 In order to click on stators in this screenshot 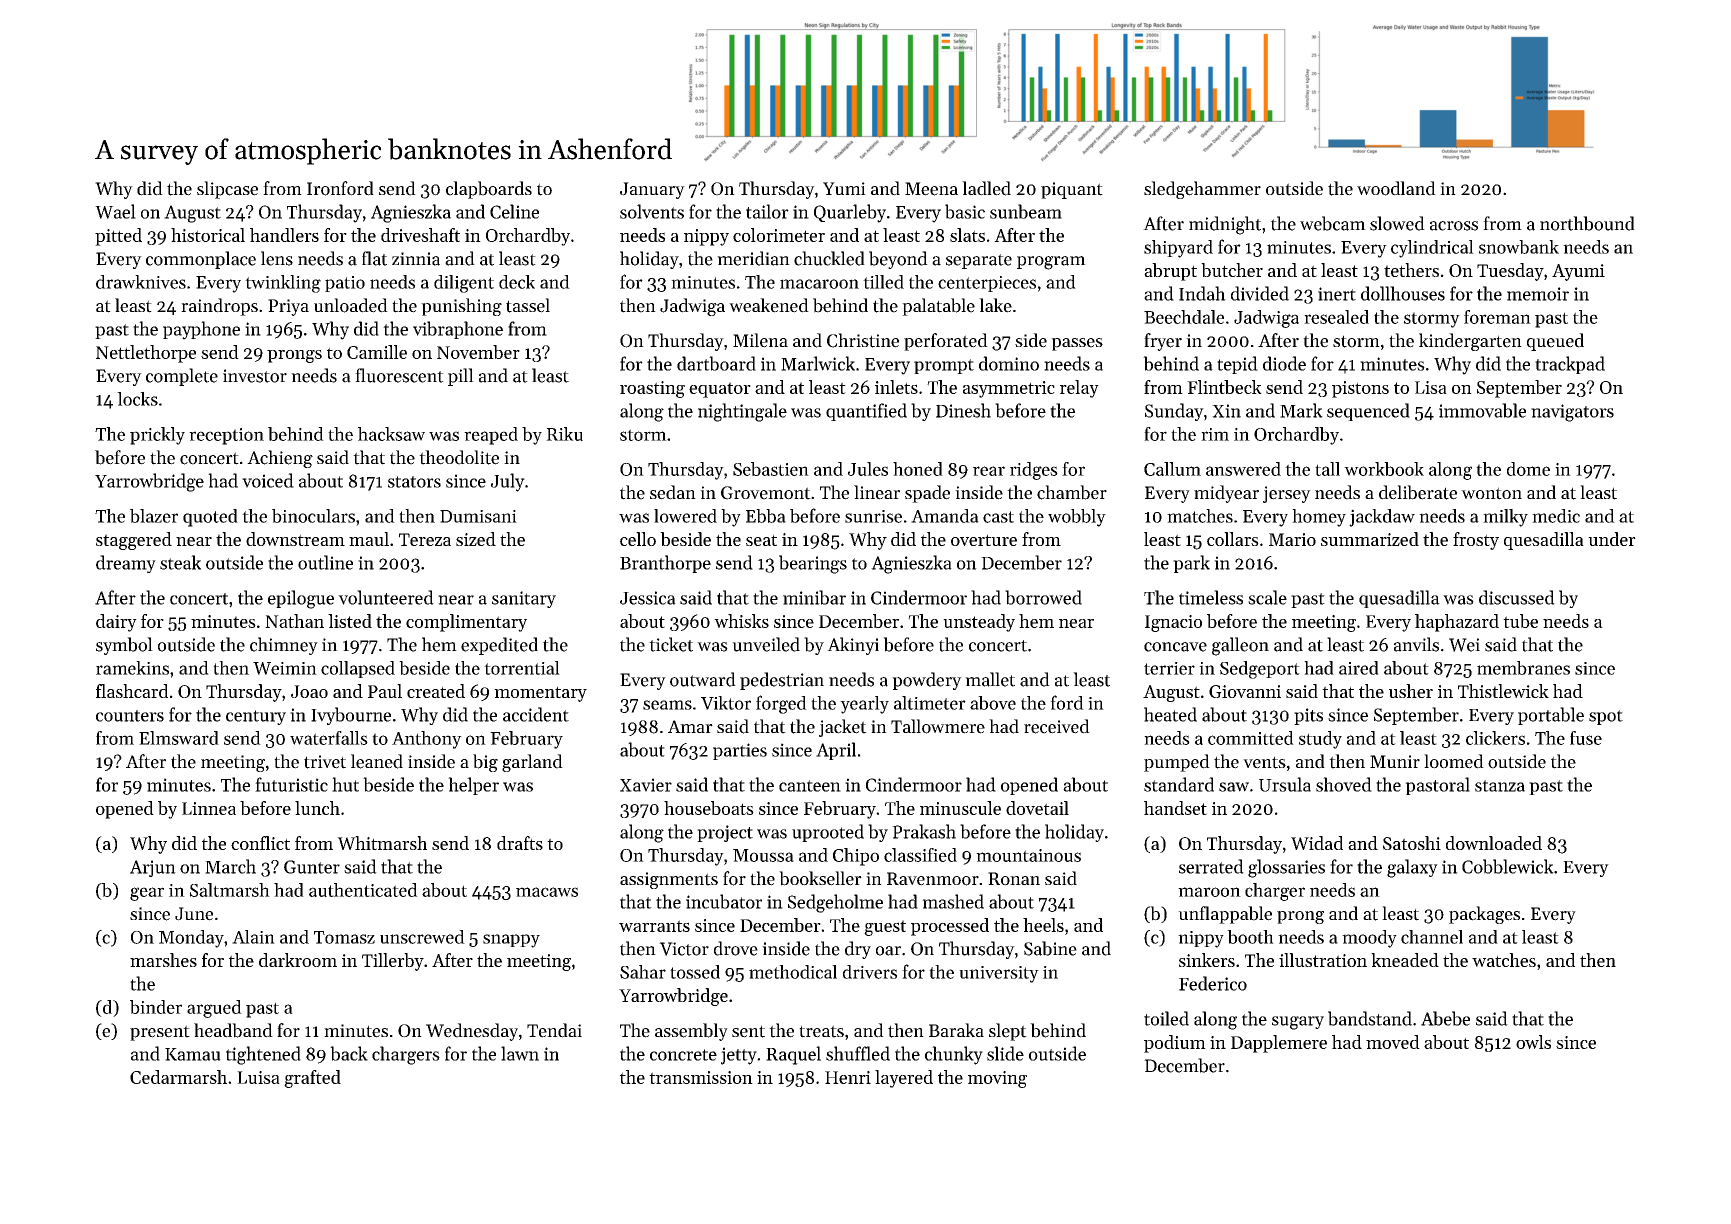, I will do `click(414, 482)`.
